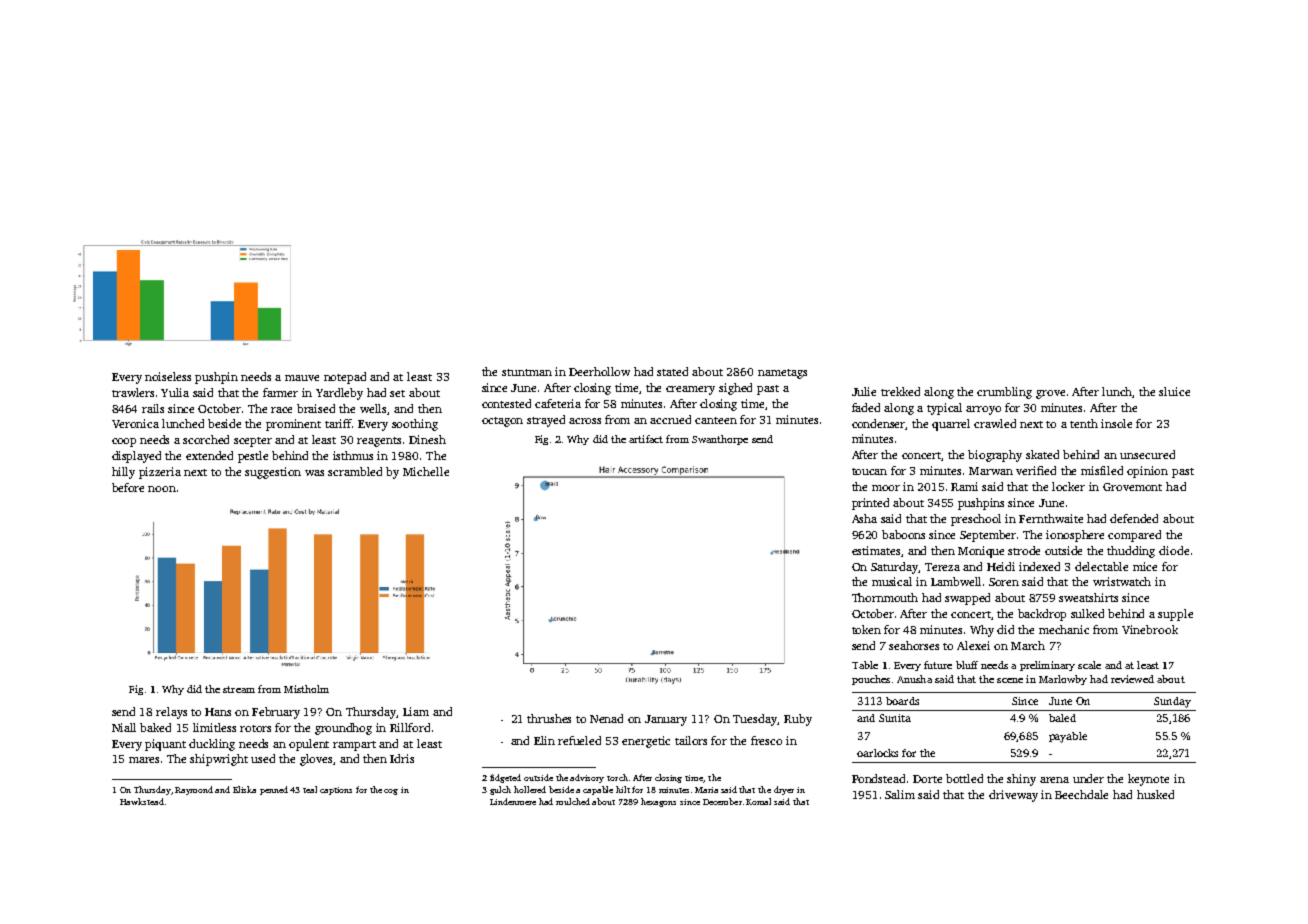  What do you see at coordinates (168, 376) in the screenshot?
I see `noiseless` at bounding box center [168, 376].
